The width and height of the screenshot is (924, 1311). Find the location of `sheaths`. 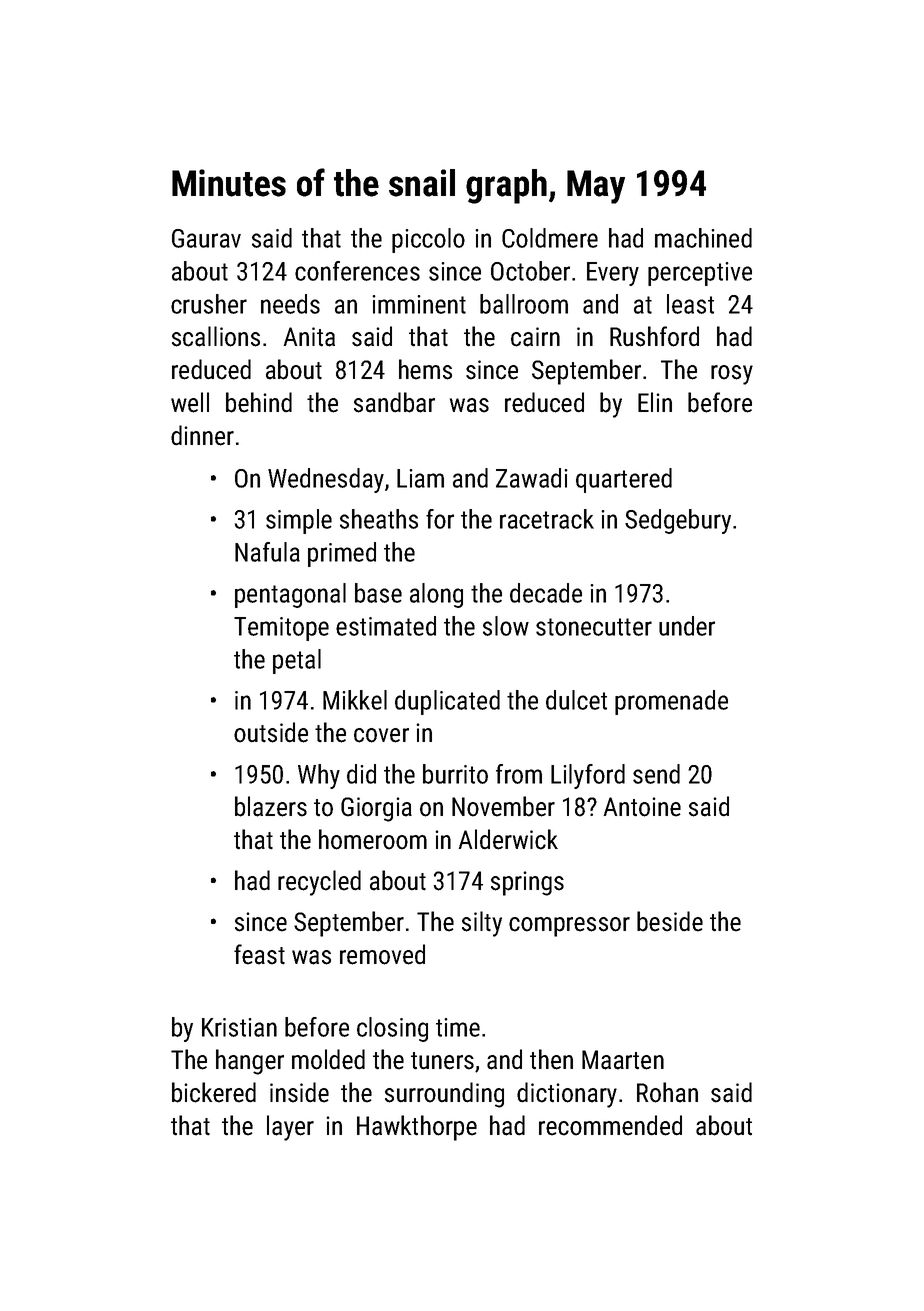

sheaths is located at coordinates (379, 519).
